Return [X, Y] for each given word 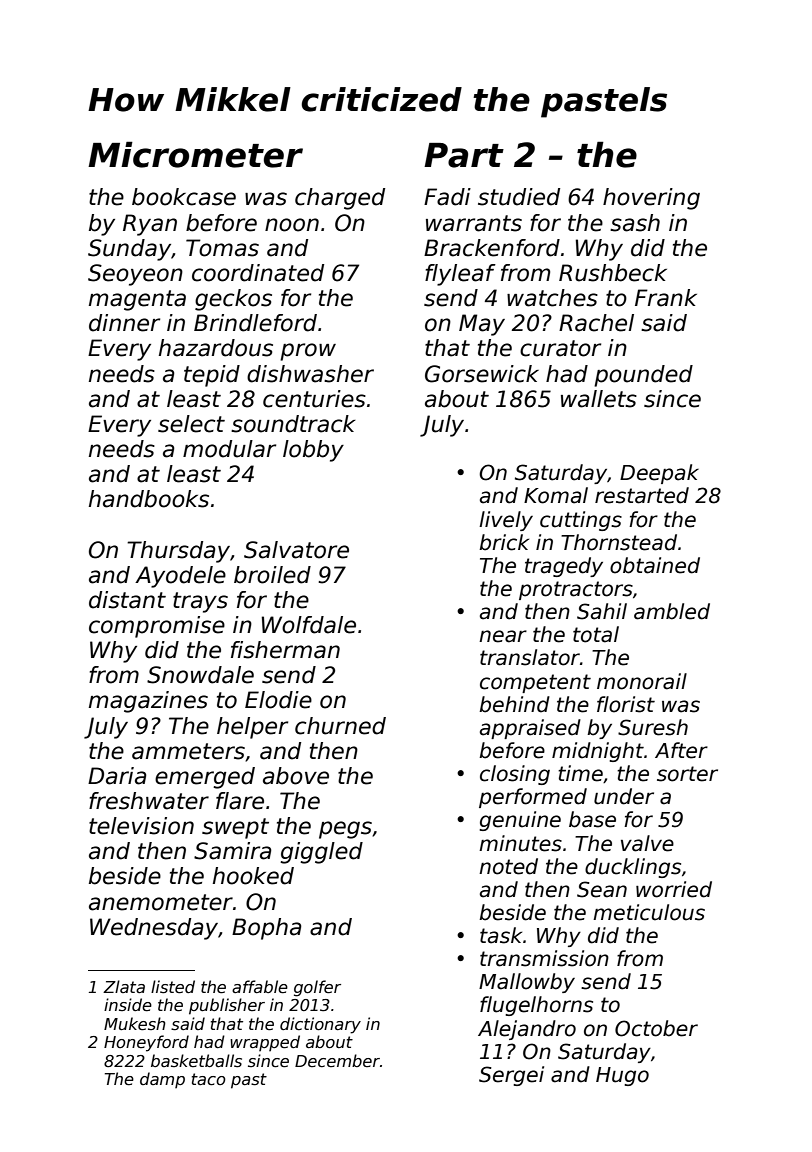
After [681, 750]
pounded [643, 376]
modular [229, 449]
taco [209, 1079]
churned [340, 726]
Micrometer [195, 154]
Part [464, 155]
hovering [651, 199]
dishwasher [310, 374]
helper [252, 728]
